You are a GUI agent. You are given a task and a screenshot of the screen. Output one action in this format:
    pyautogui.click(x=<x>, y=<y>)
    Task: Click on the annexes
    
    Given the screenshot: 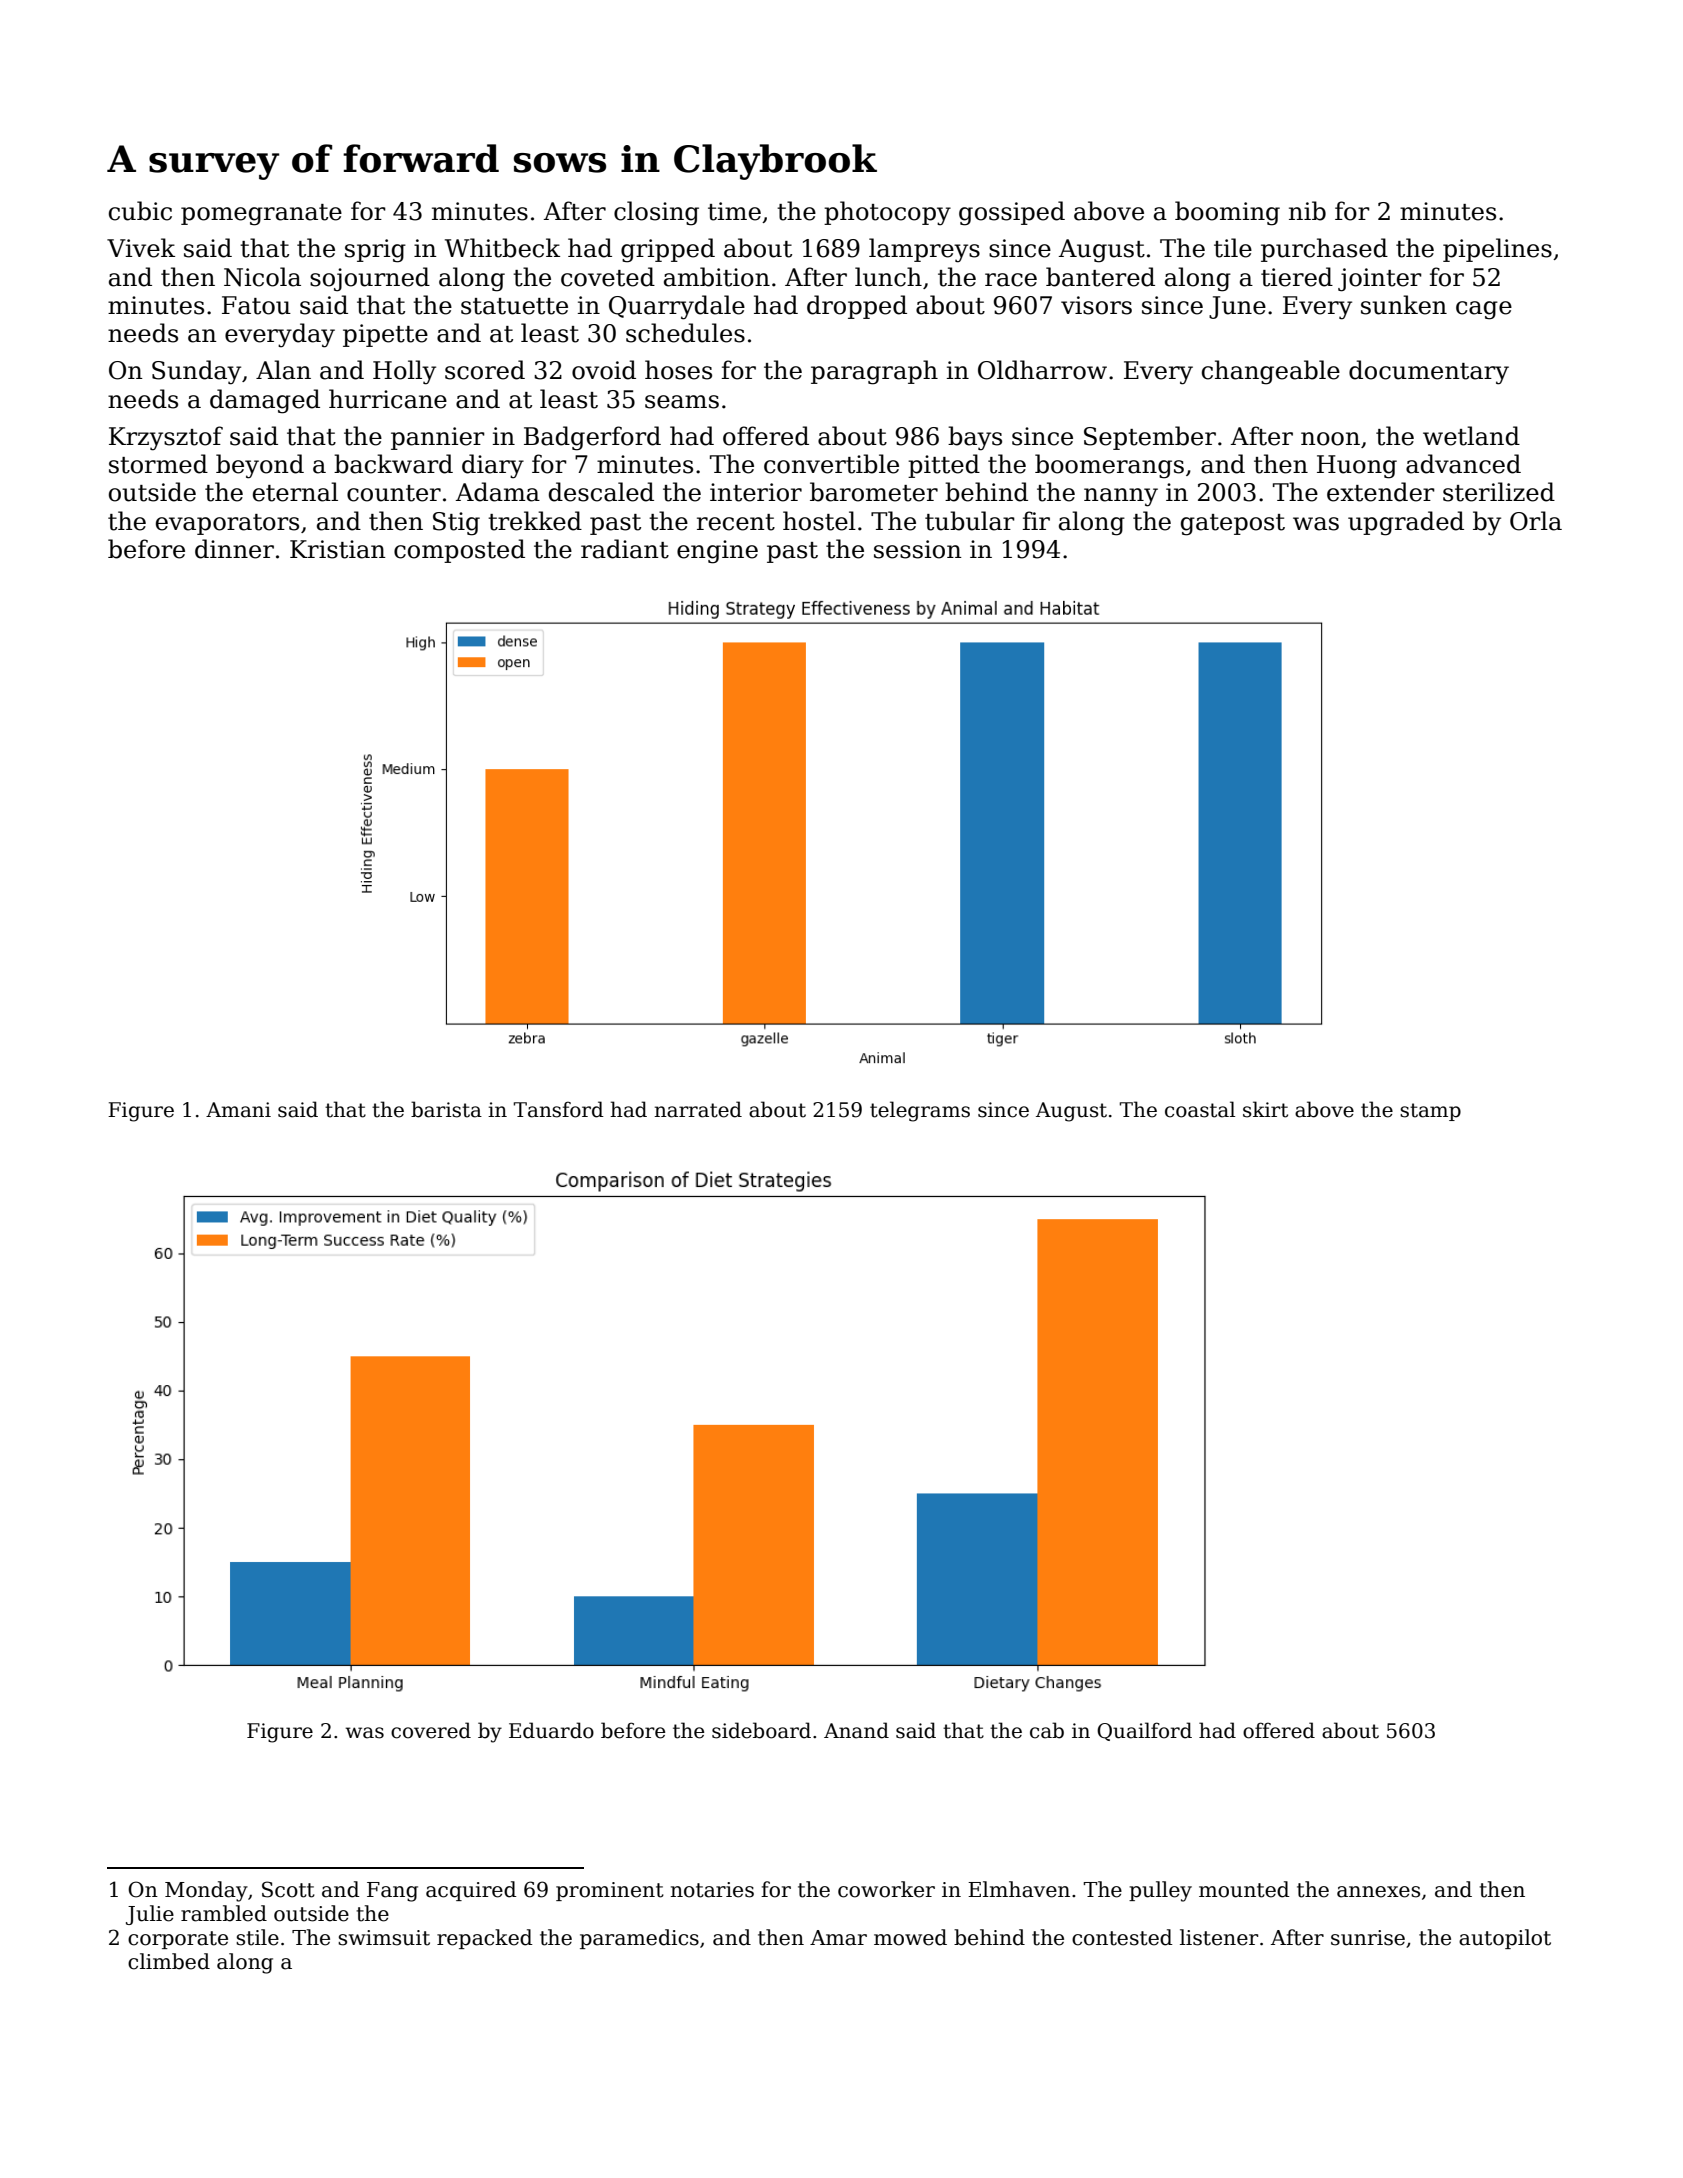 What is the action you would take?
    pyautogui.click(x=1378, y=1892)
